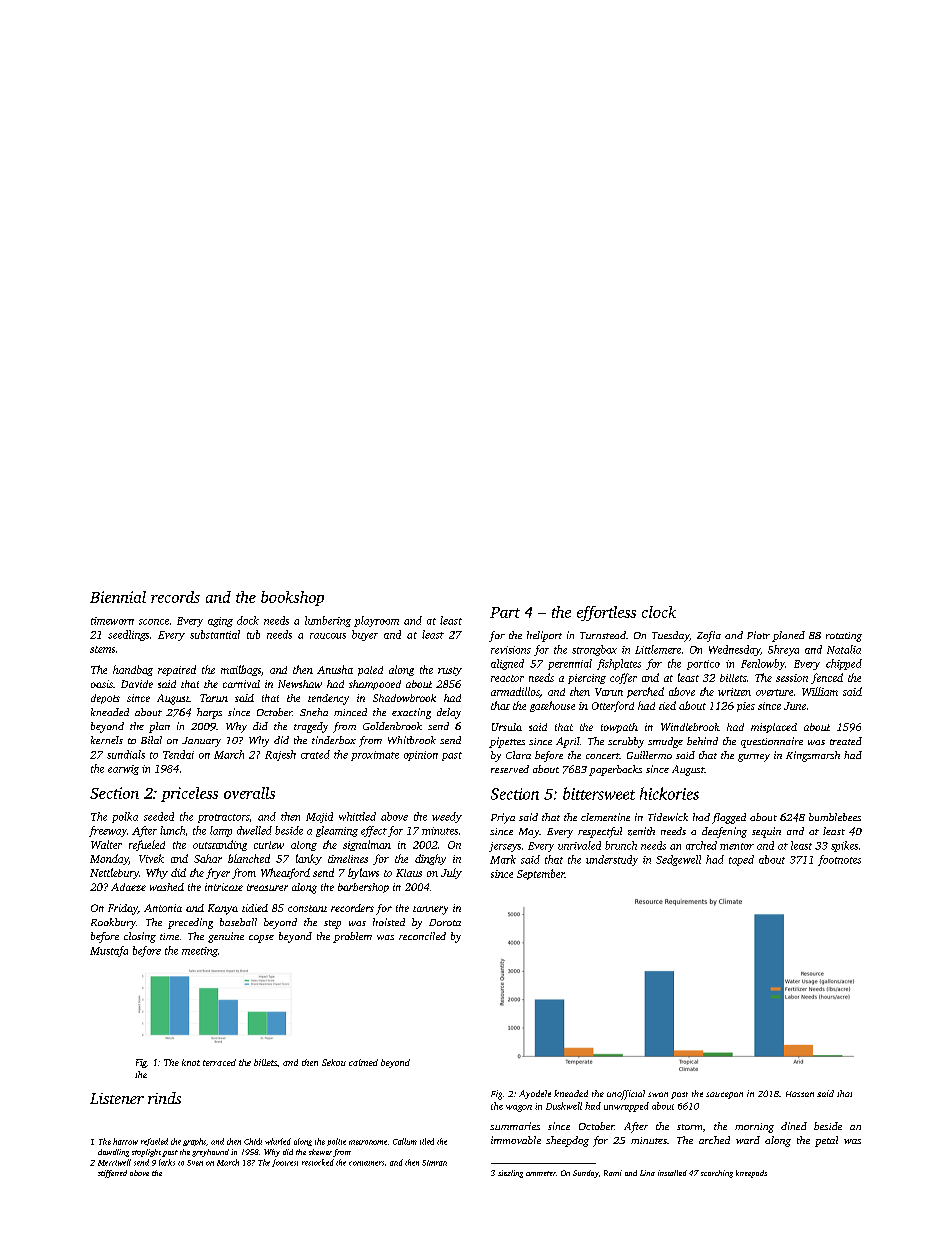 The width and height of the screenshot is (952, 1233). Describe the element at coordinates (659, 612) in the screenshot. I see `clock` at that location.
